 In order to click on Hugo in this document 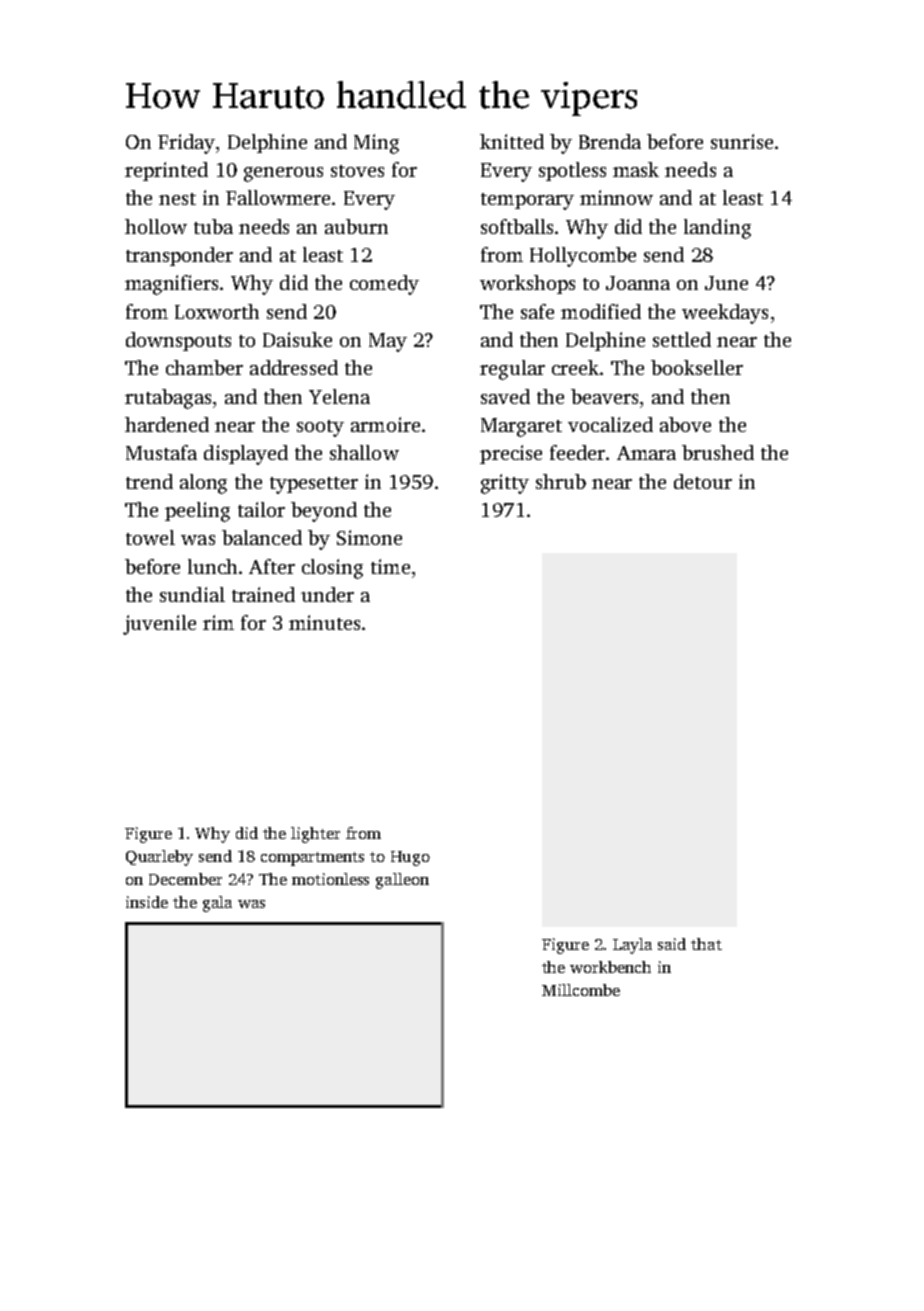, I will do `click(410, 858)`.
